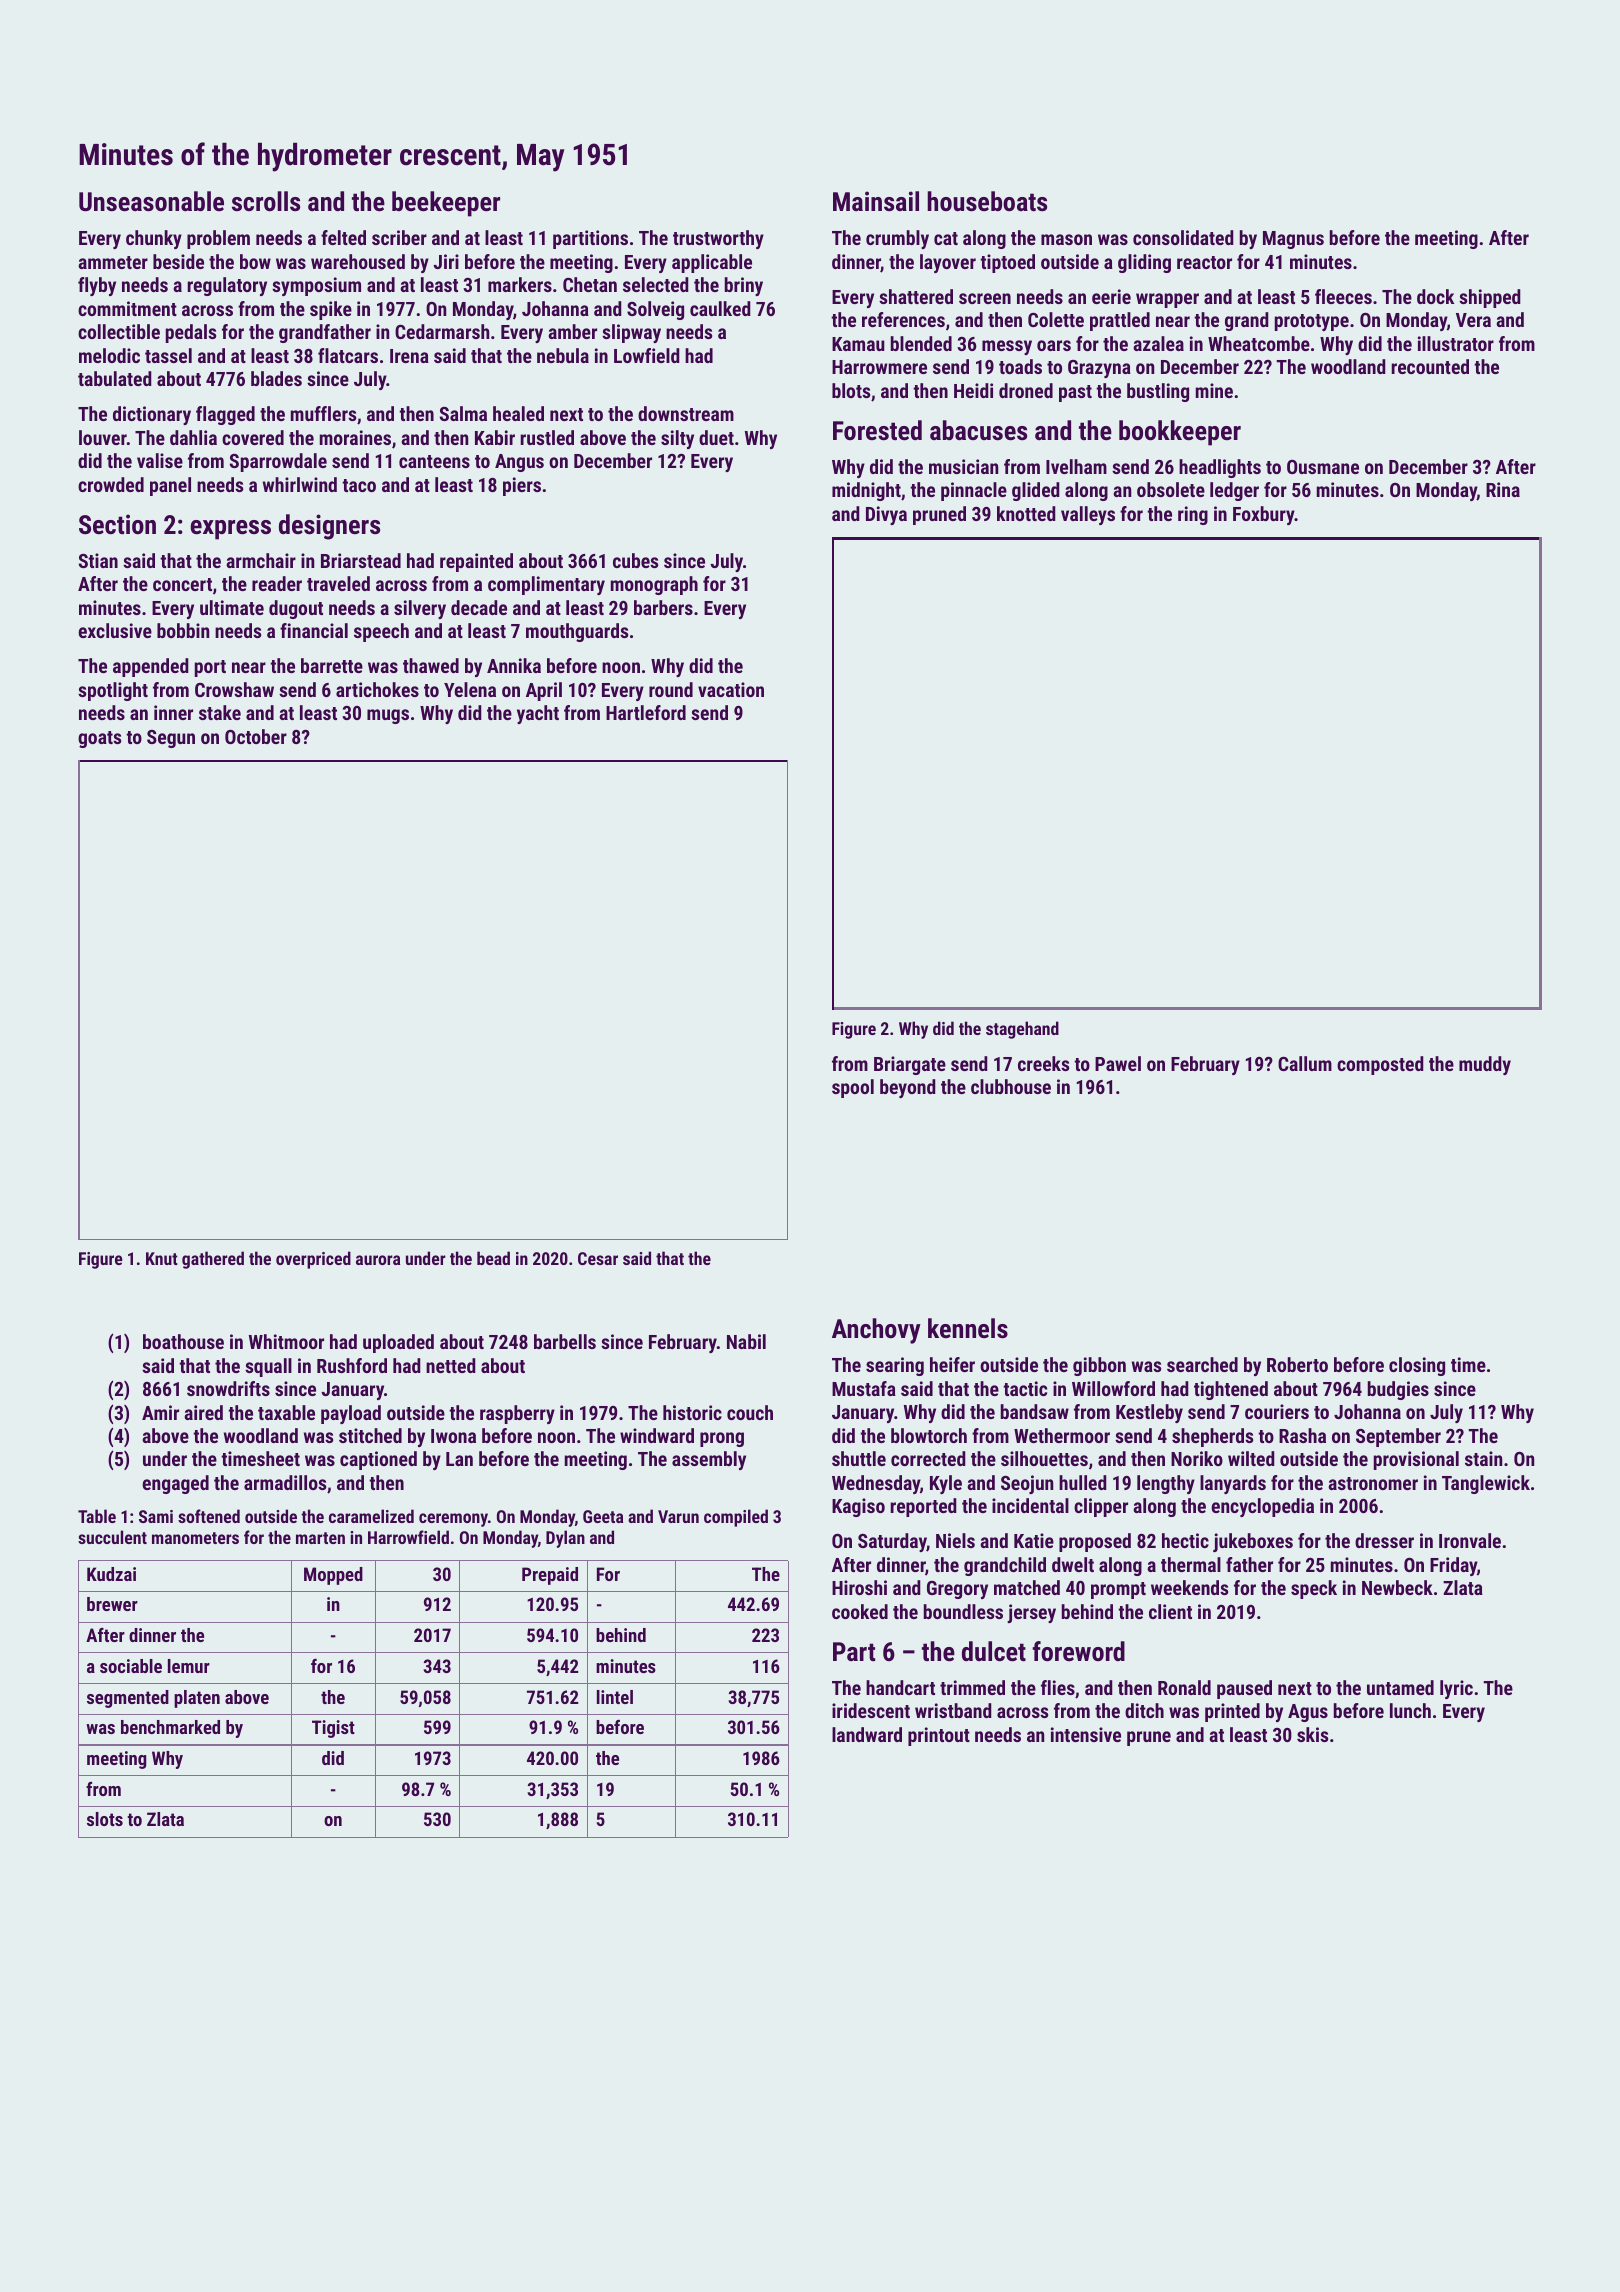 This screenshot has height=2292, width=1620. Describe the element at coordinates (476, 562) in the screenshot. I see `repainted` at that location.
